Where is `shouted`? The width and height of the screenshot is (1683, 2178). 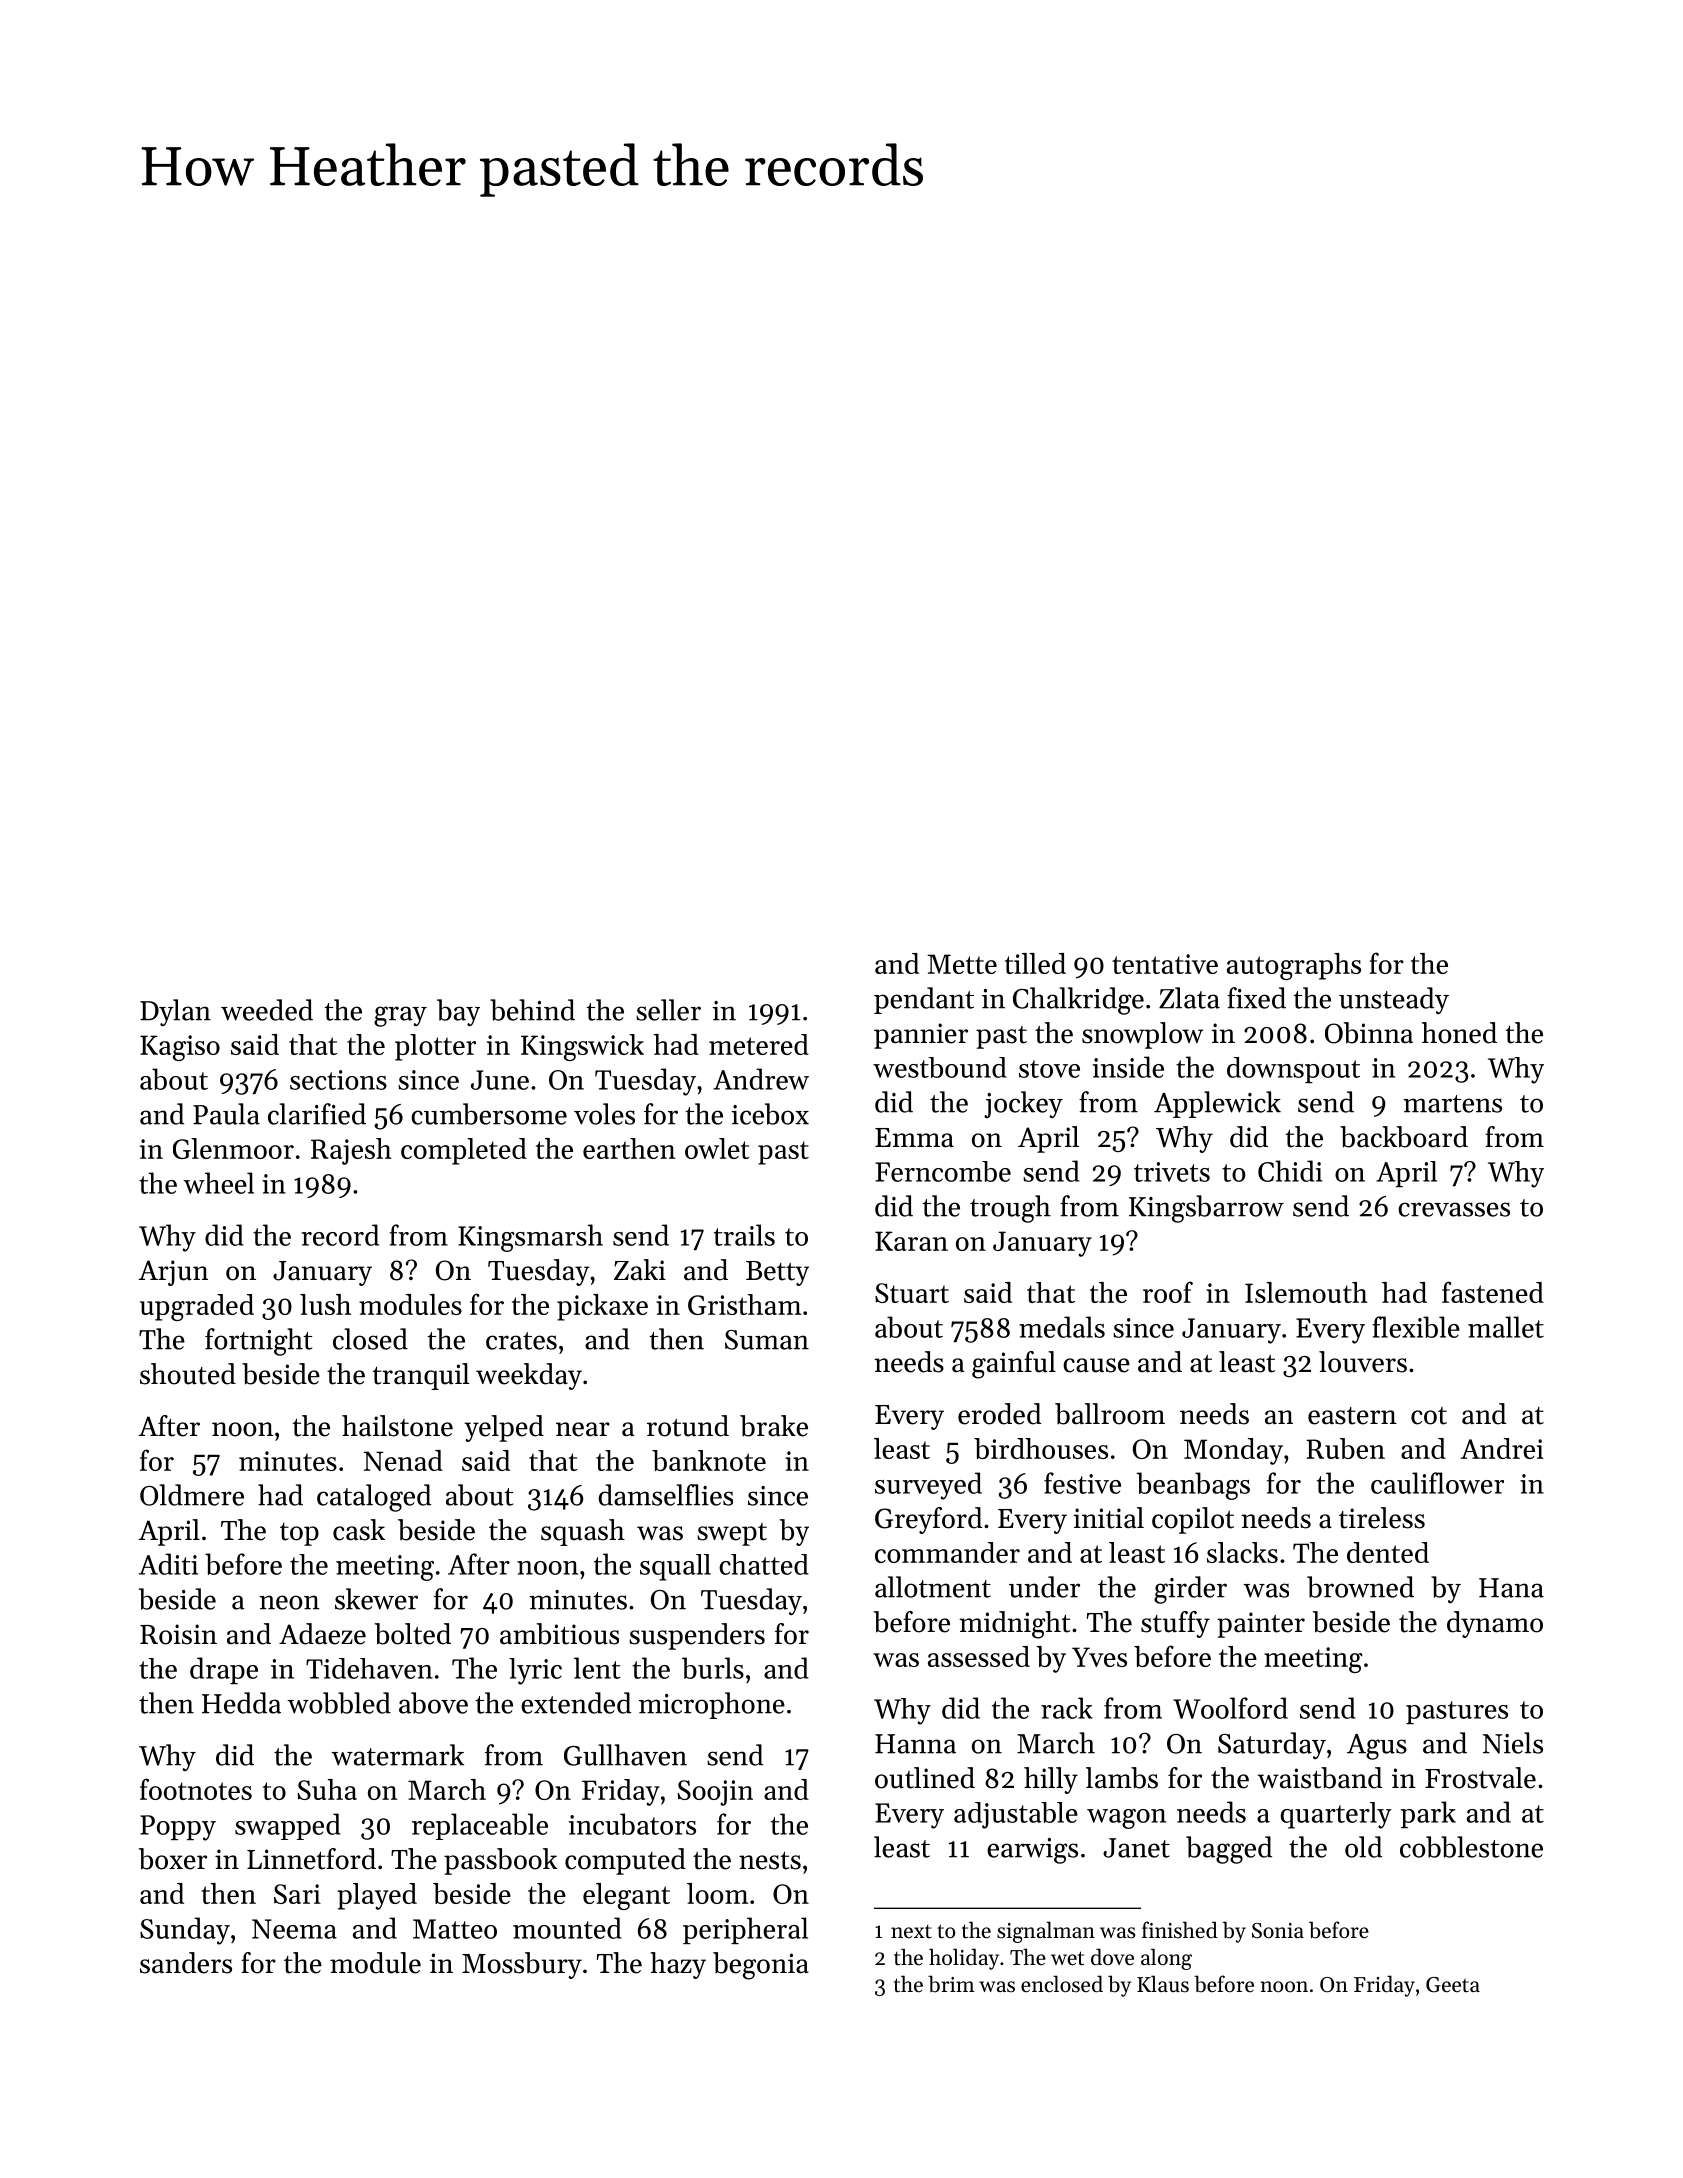
shouted is located at coordinates (188, 1374).
